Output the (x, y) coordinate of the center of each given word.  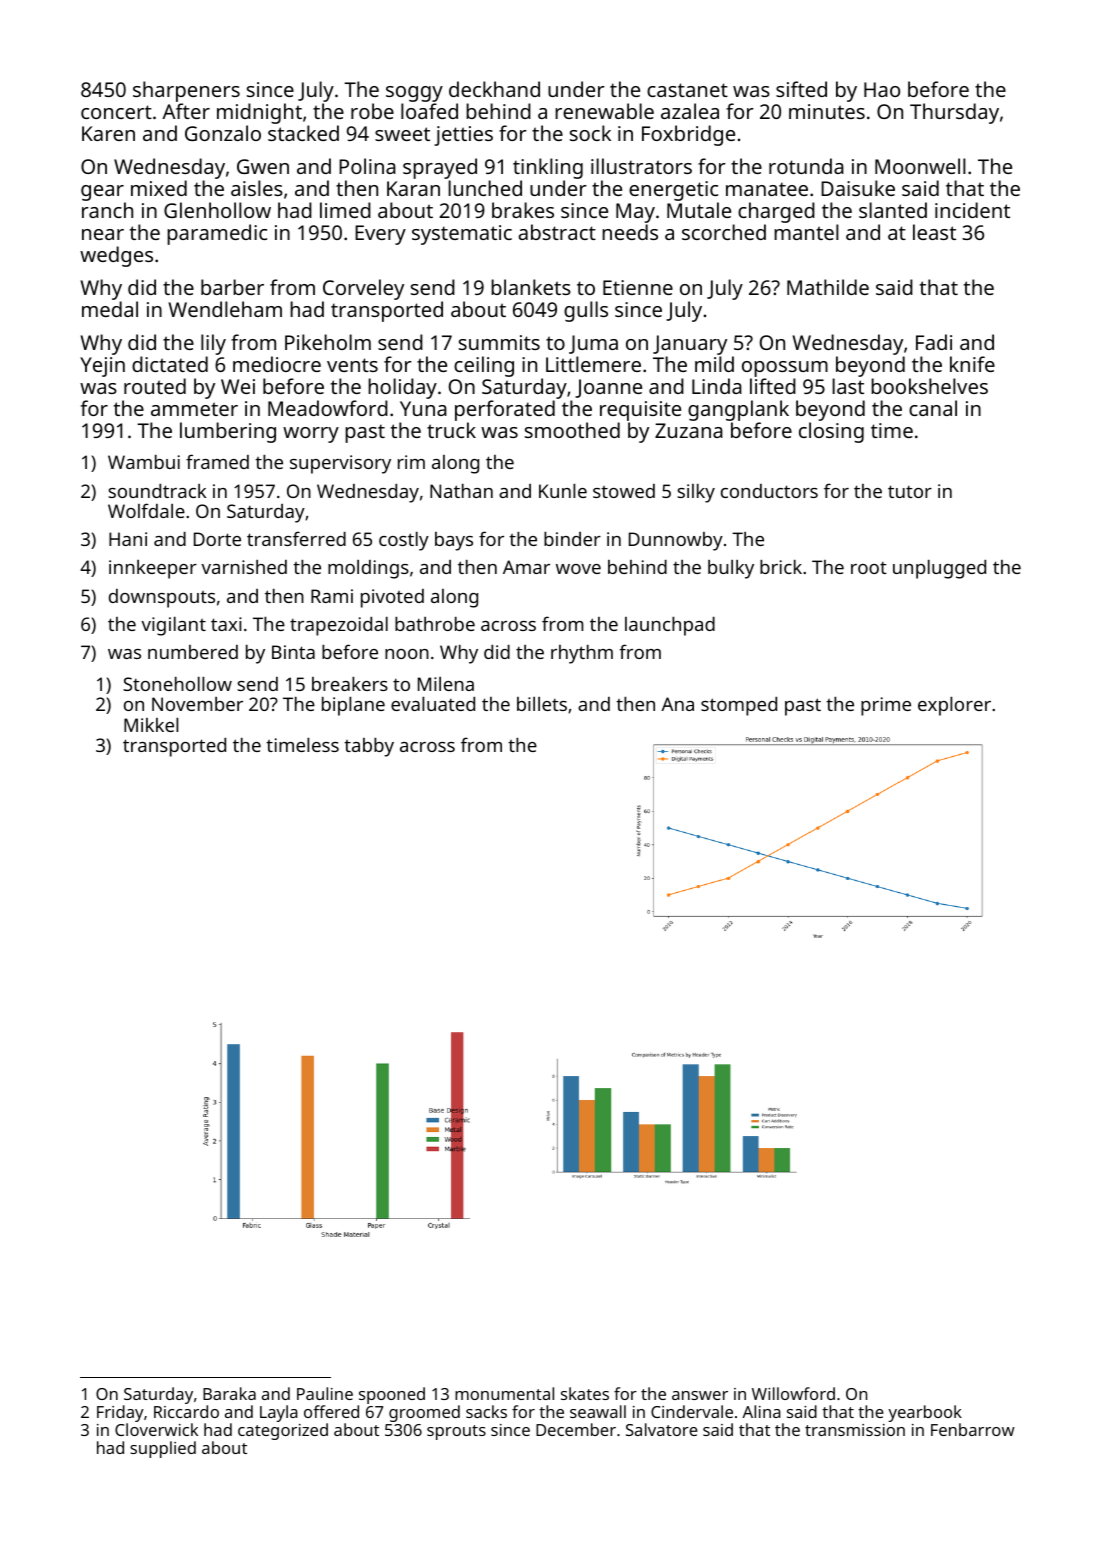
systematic (462, 235)
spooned (392, 1395)
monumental (504, 1393)
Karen (108, 133)
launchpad (670, 626)
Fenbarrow (973, 1429)
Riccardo (186, 1411)
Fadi (934, 342)
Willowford (793, 1393)
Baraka (229, 1393)
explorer (954, 706)
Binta (293, 652)
